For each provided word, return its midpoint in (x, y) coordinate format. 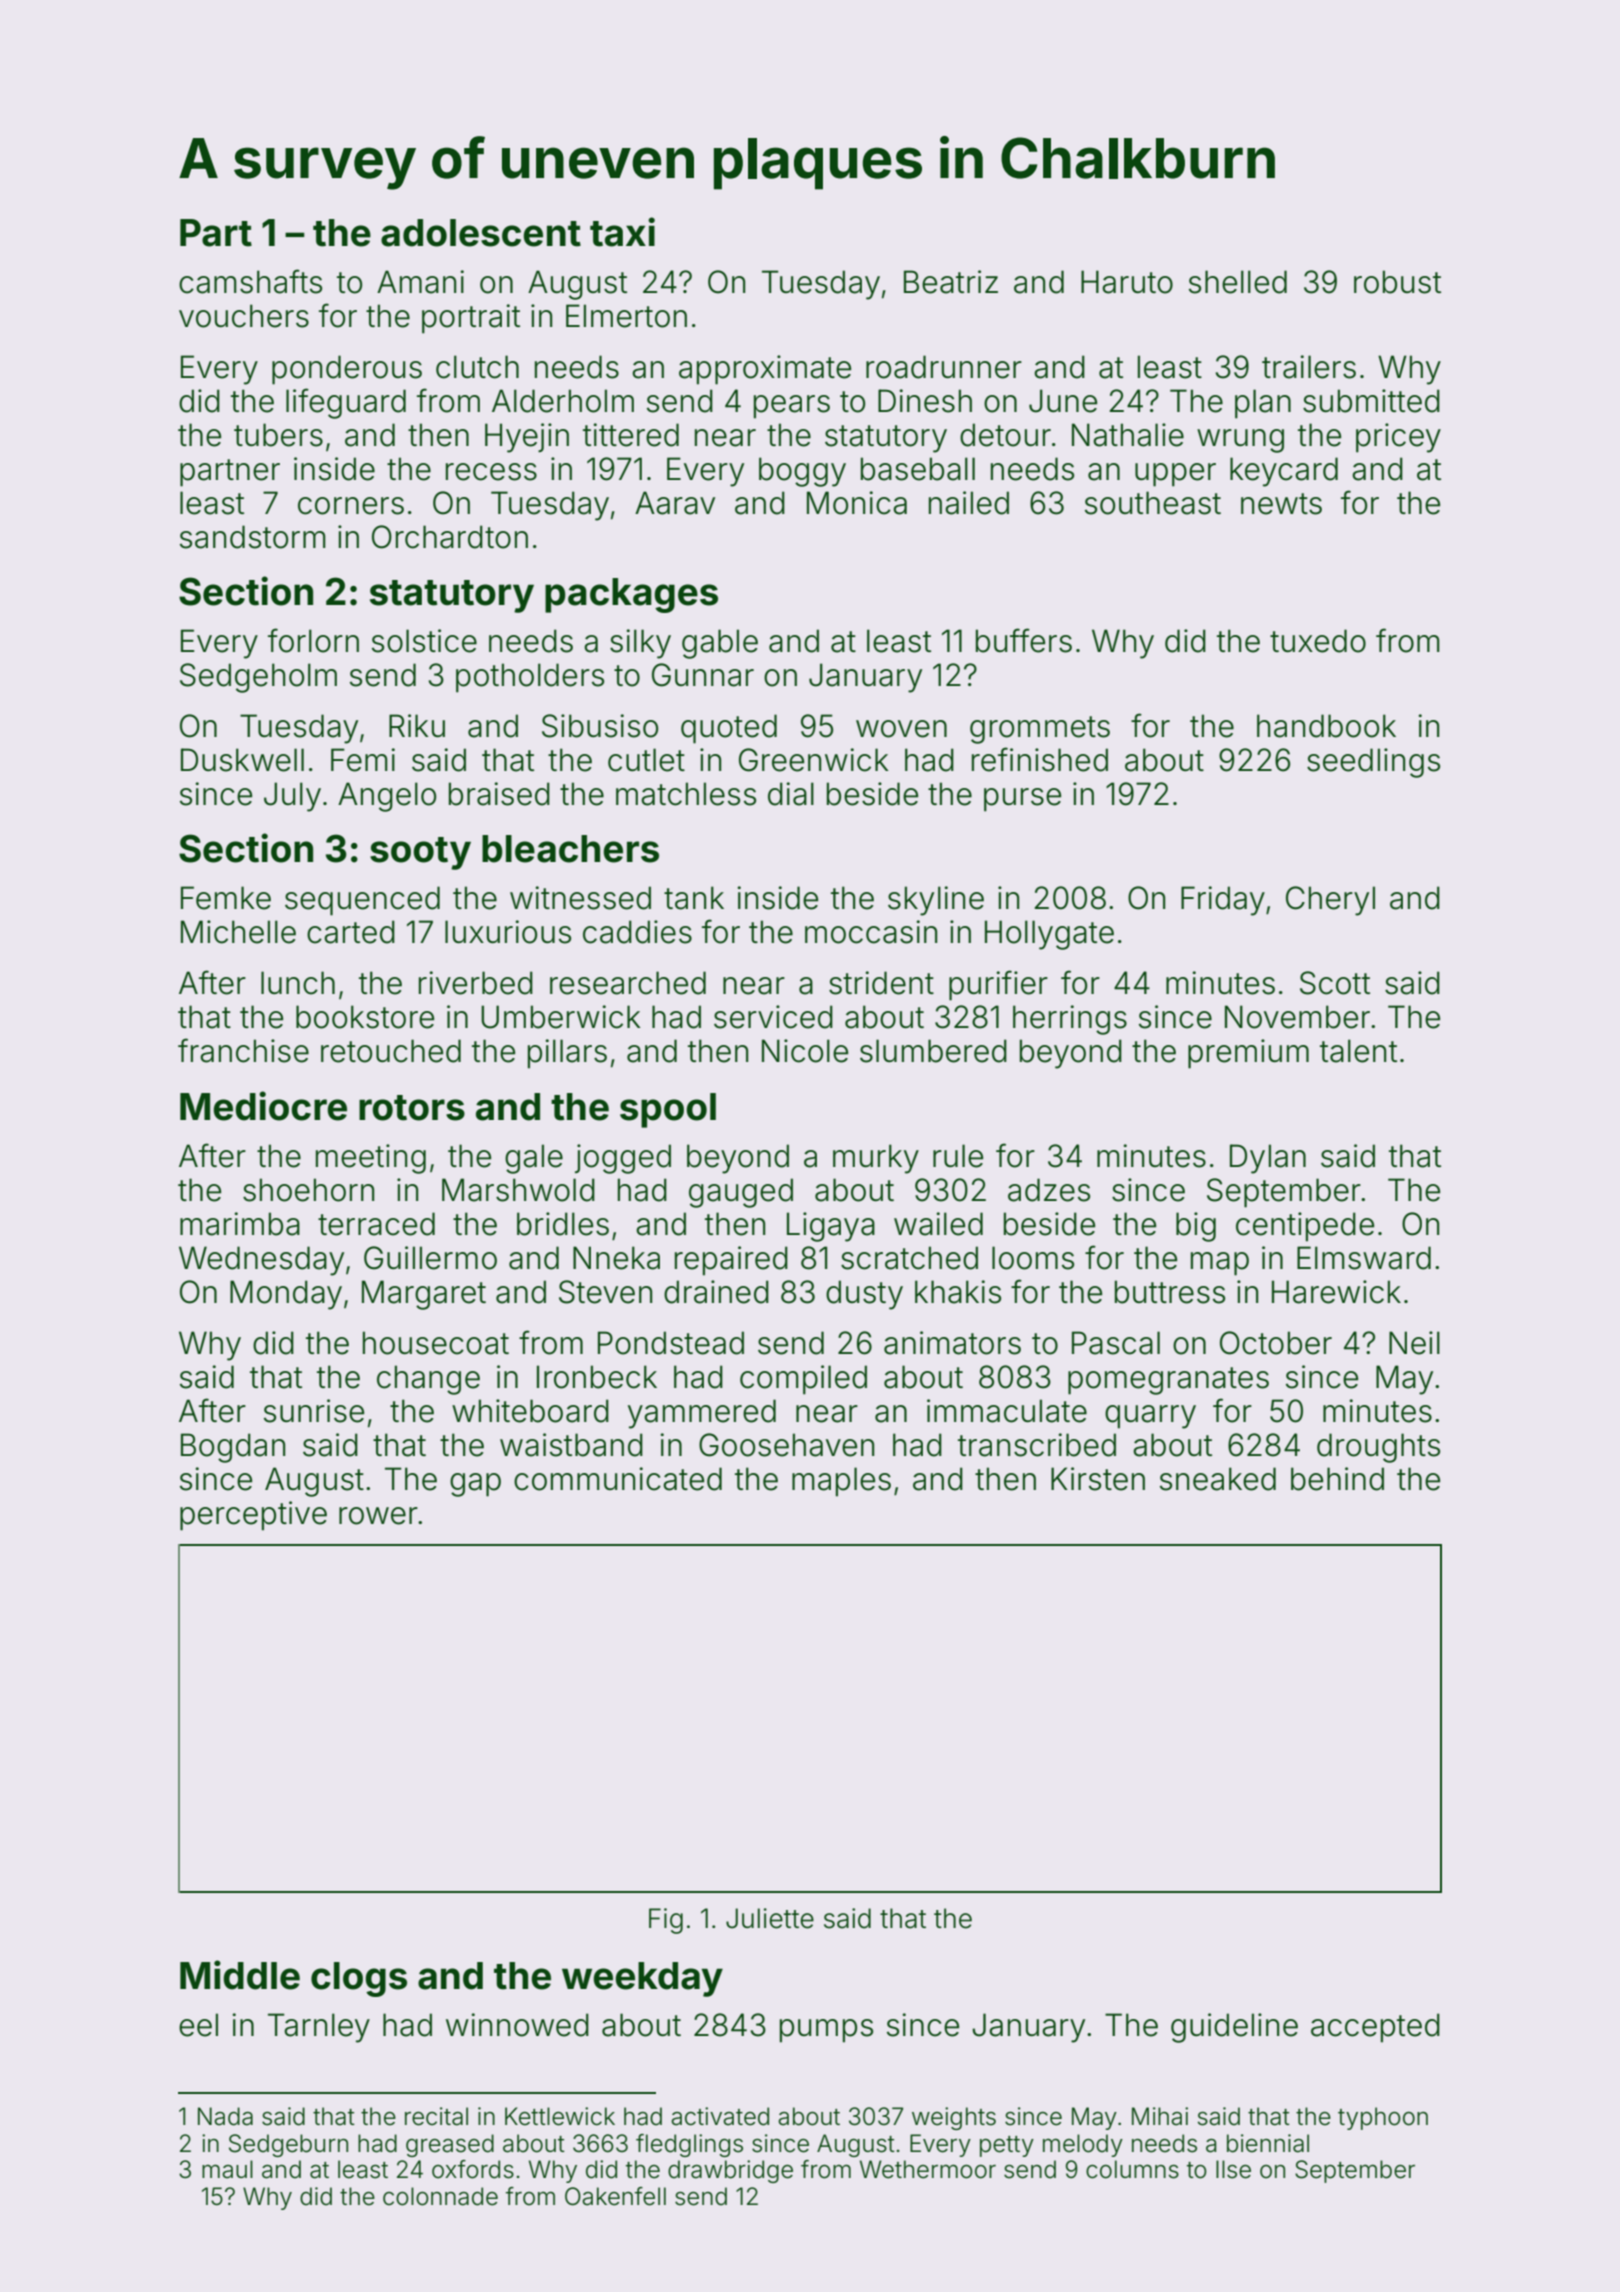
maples (841, 1482)
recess (491, 472)
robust (1397, 282)
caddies (637, 932)
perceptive (253, 1516)
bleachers (570, 849)
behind (1337, 1479)
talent (1358, 1051)
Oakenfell (615, 2196)
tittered (631, 435)
